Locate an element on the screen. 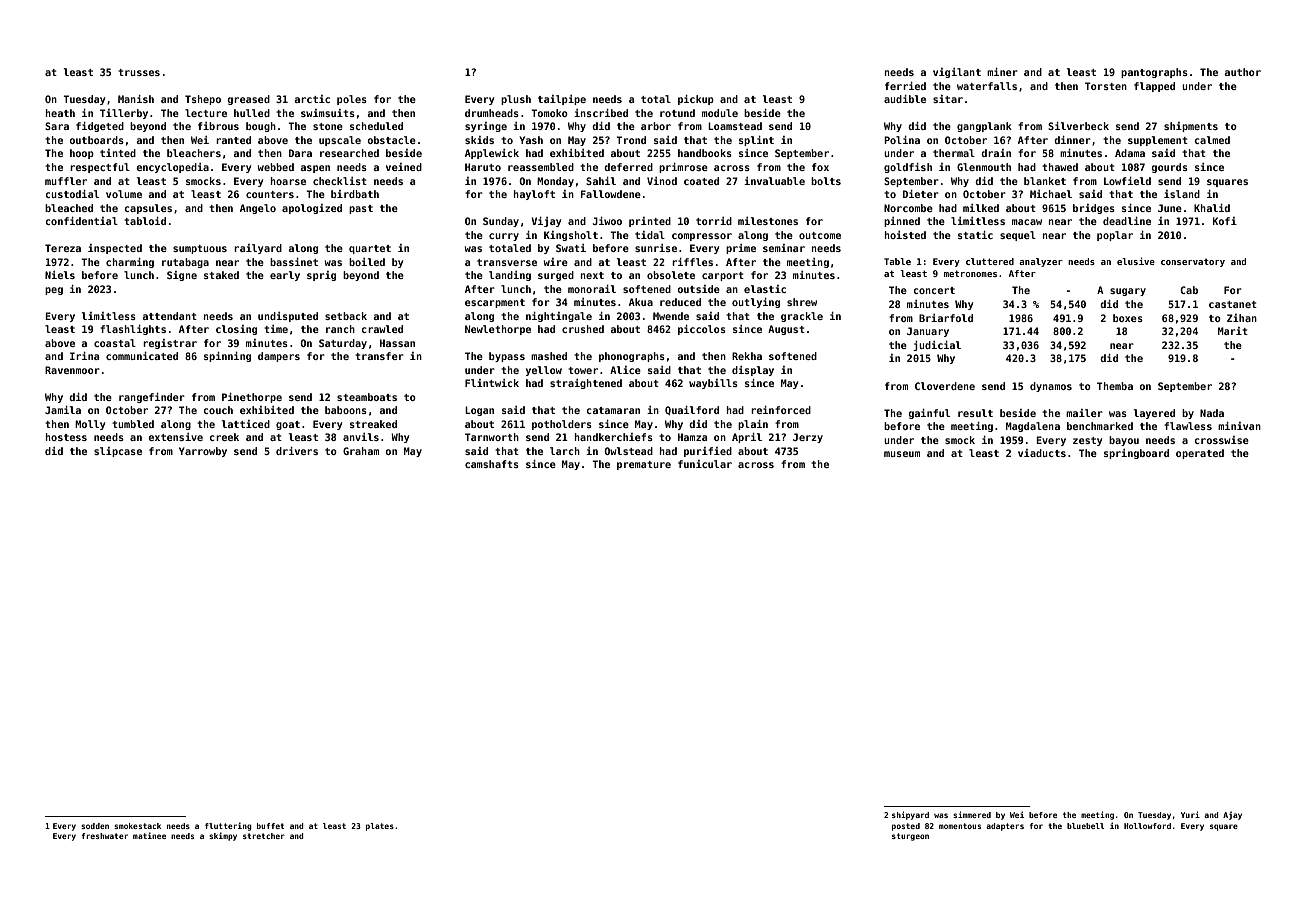  Graham is located at coordinates (361, 451).
